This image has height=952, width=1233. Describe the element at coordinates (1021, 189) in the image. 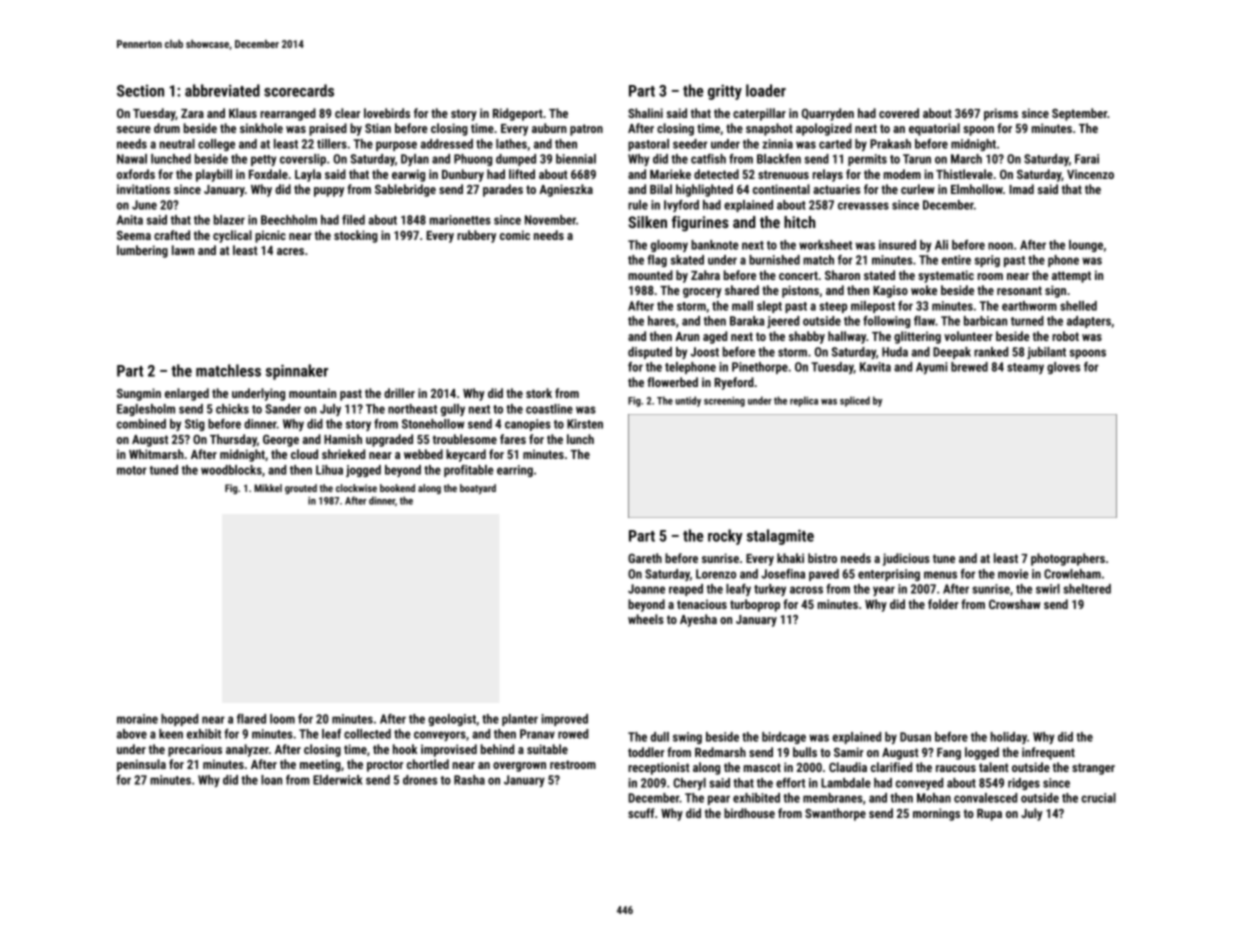

I see `Imad` at that location.
